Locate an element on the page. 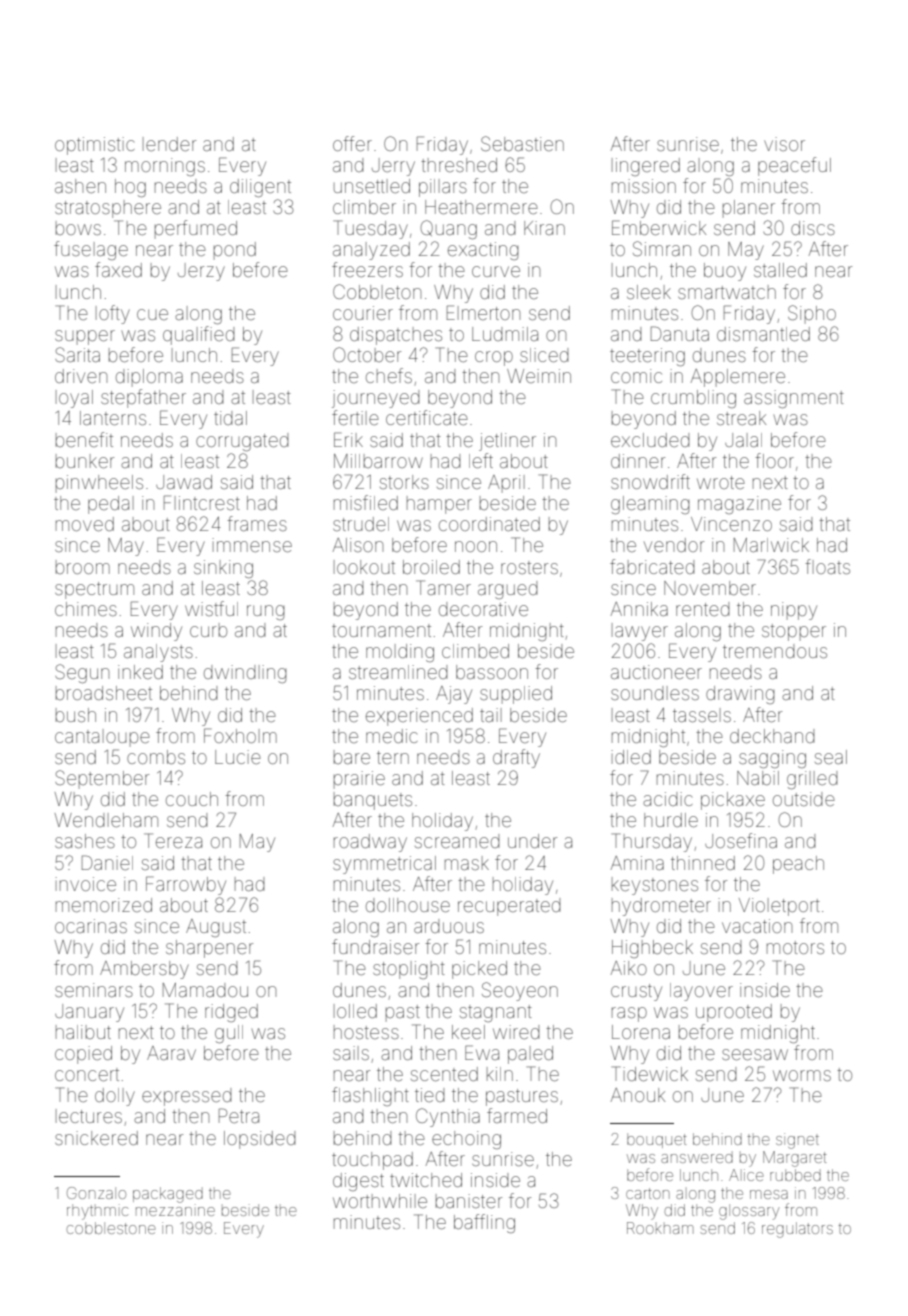  worms is located at coordinates (802, 1075).
